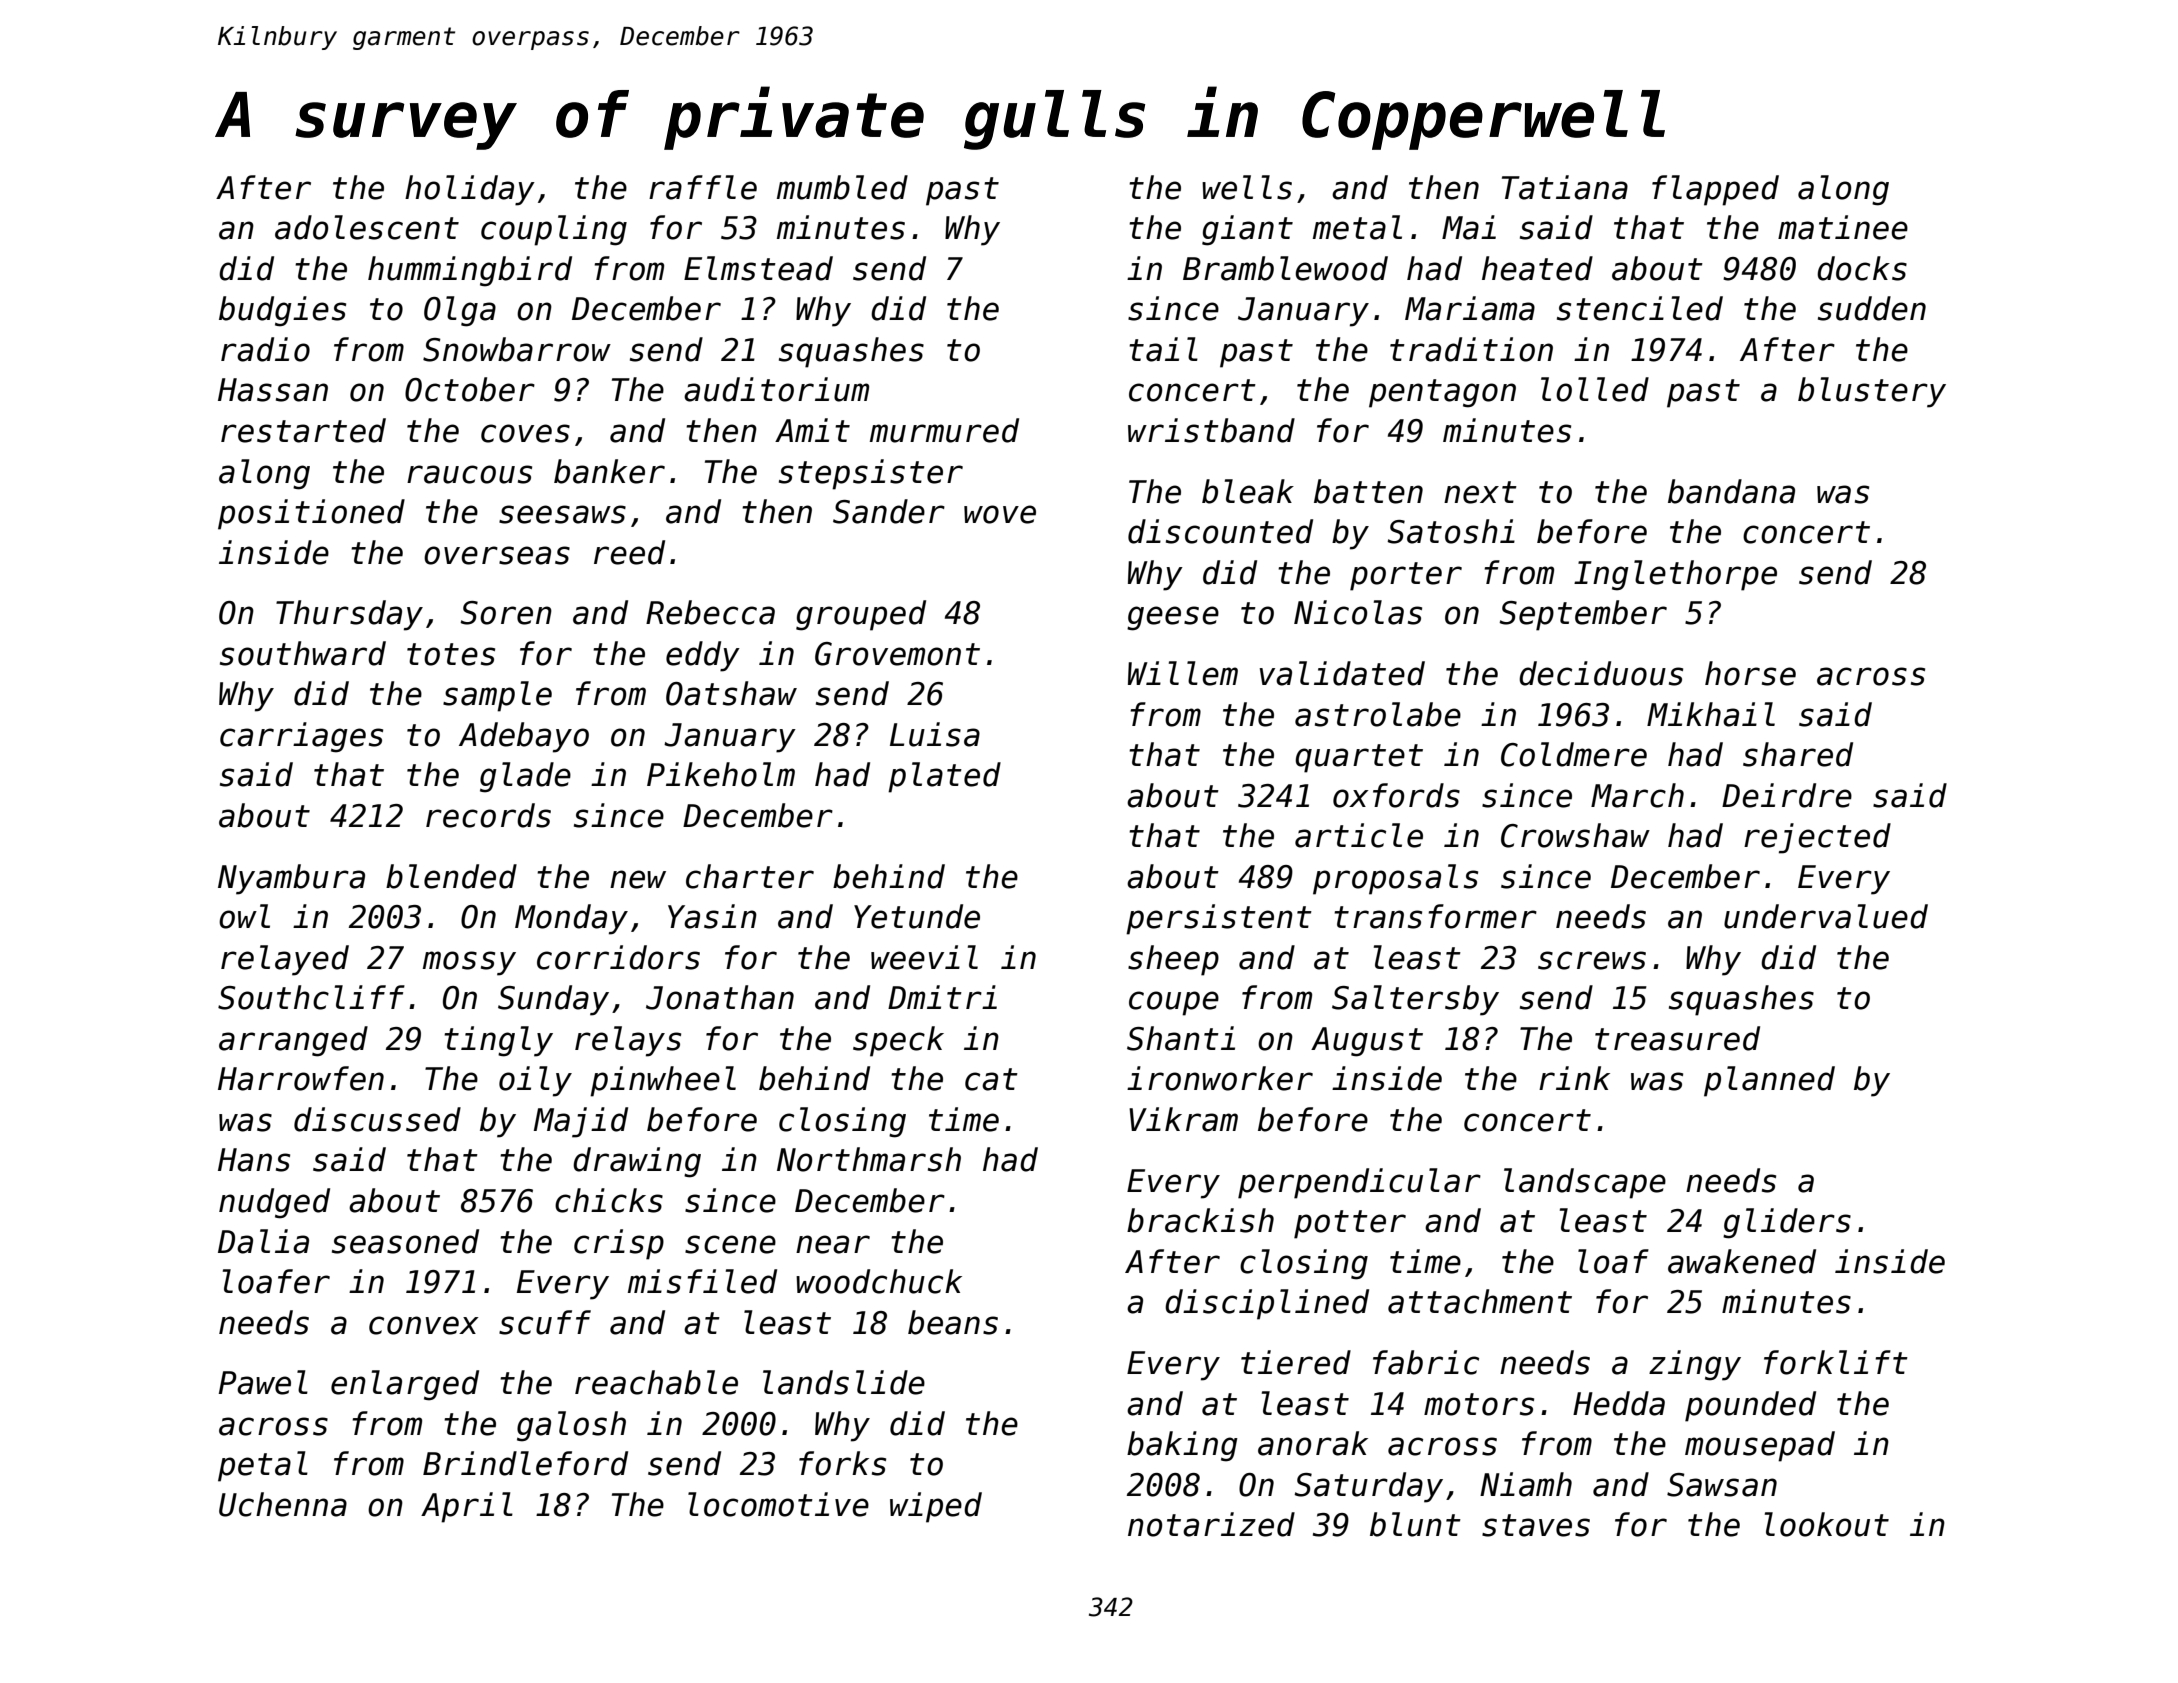 This screenshot has height=1683, width=2178. Describe the element at coordinates (1843, 227) in the screenshot. I see `matinee` at that location.
